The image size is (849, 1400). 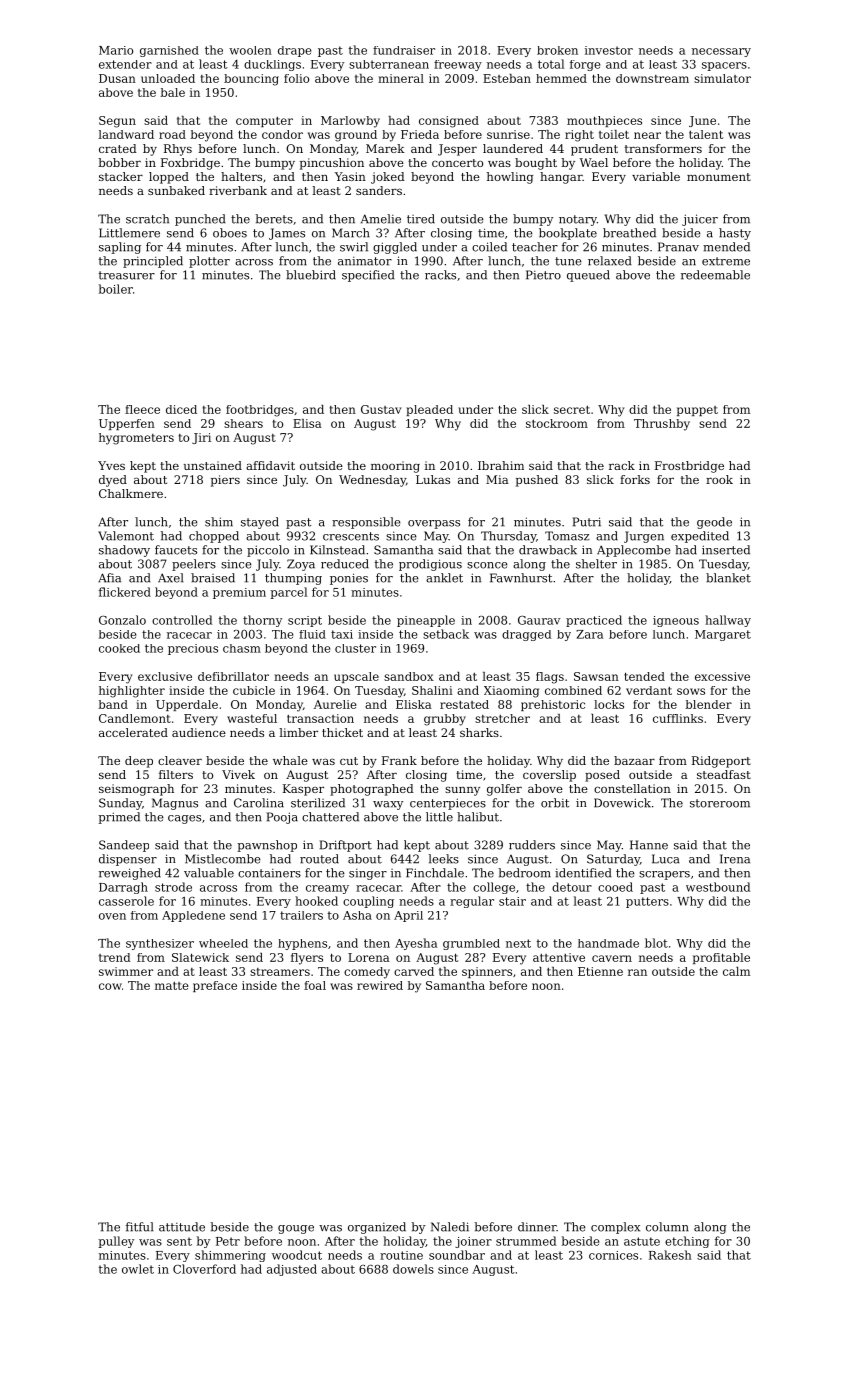 What do you see at coordinates (736, 971) in the image?
I see `calm` at bounding box center [736, 971].
